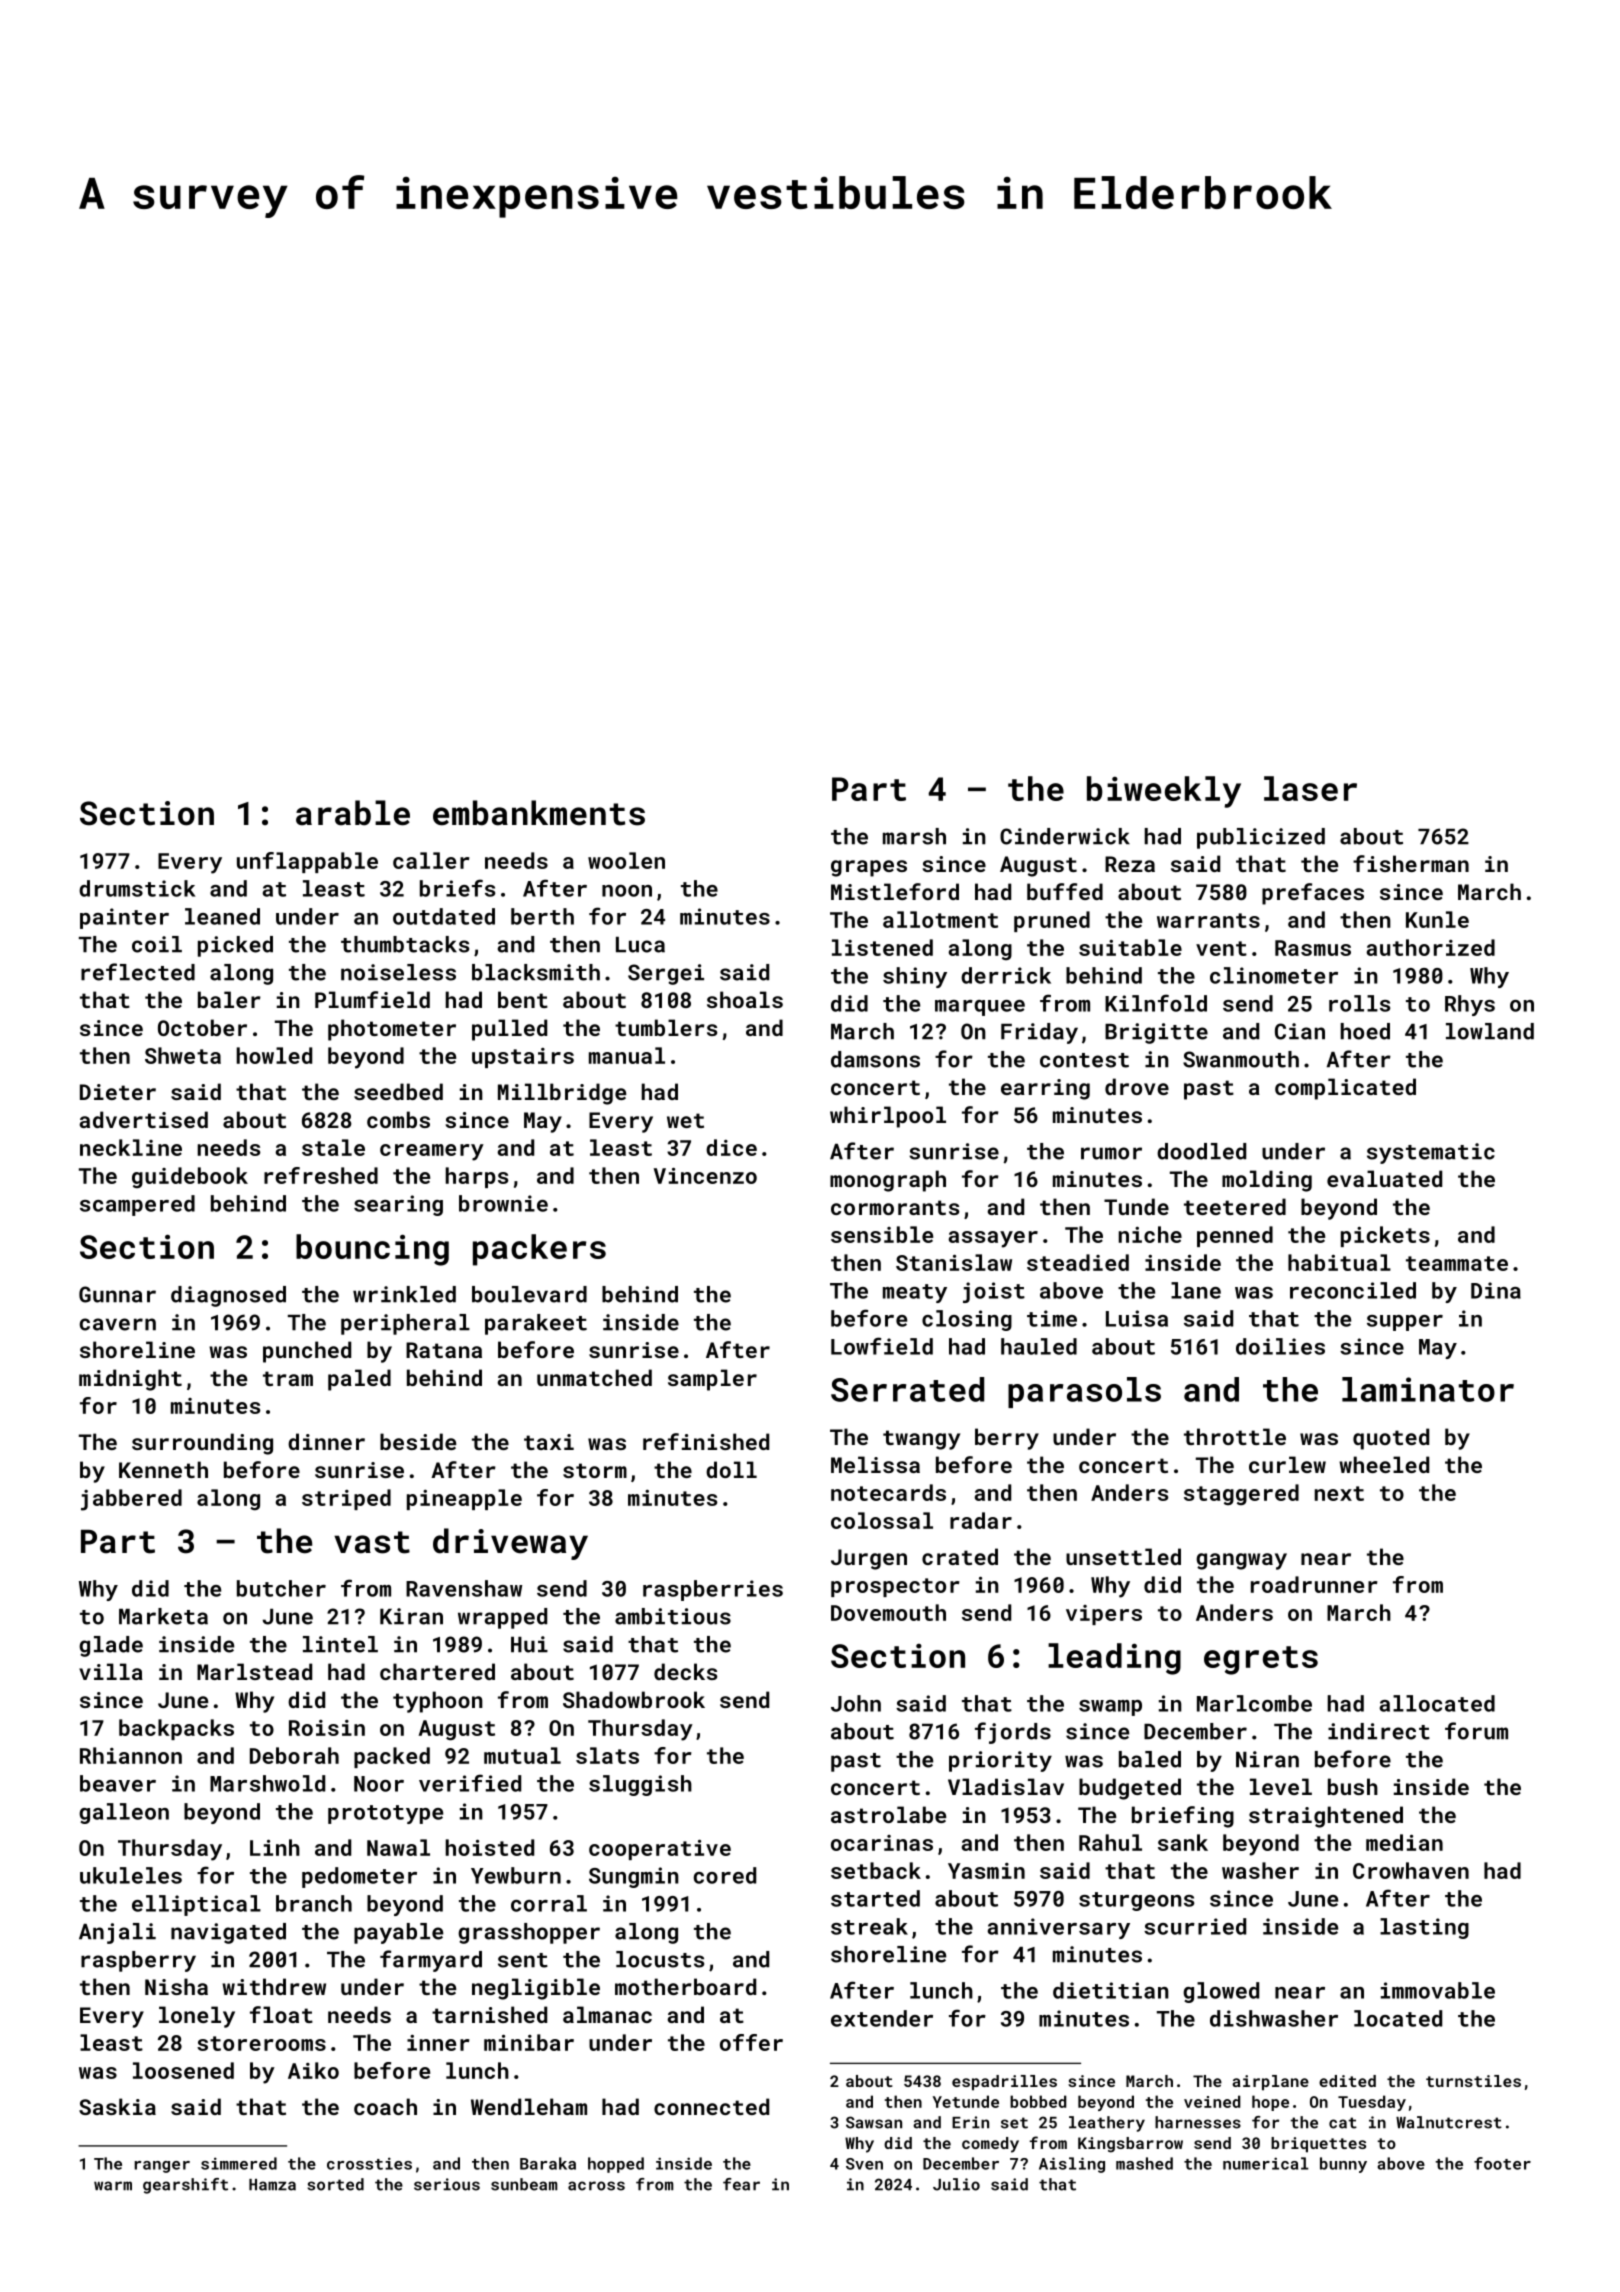 The width and height of the screenshot is (1620, 2292). I want to click on drumstick, so click(137, 888).
